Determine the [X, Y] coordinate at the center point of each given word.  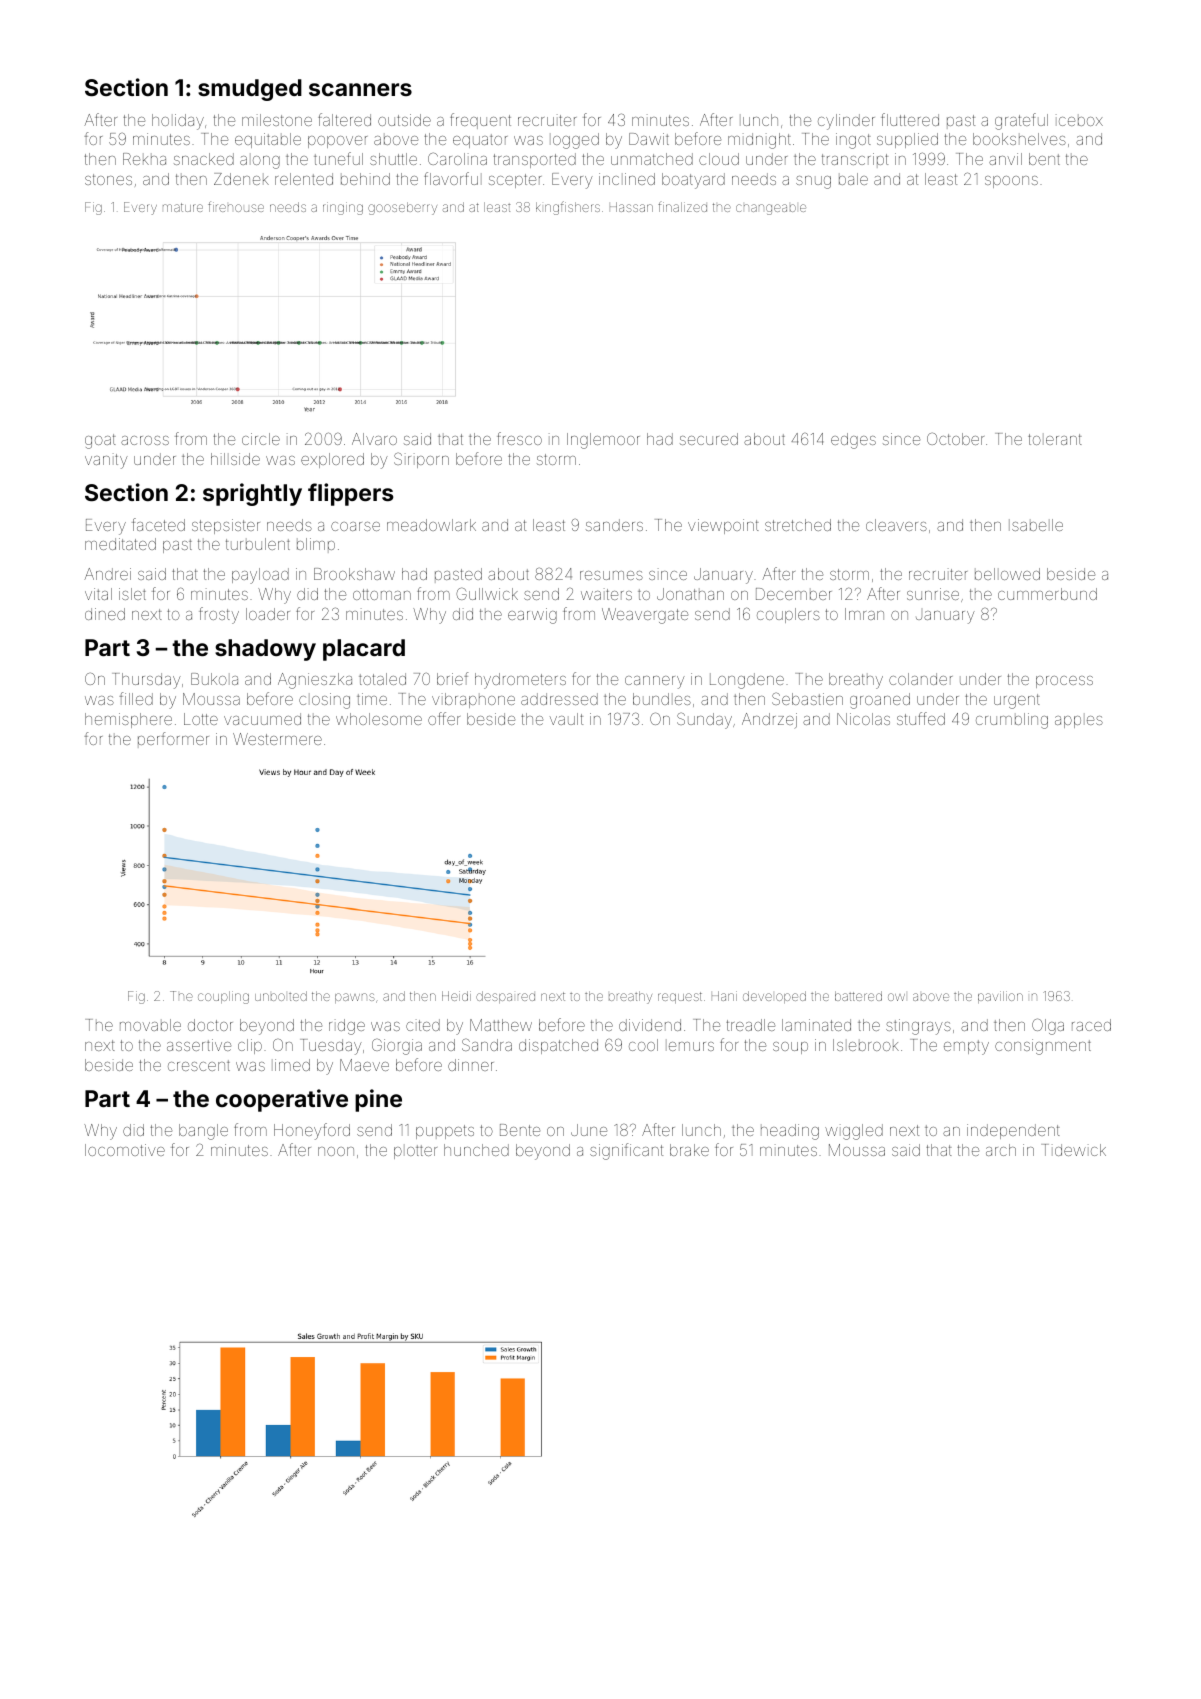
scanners [360, 89]
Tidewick [1073, 1150]
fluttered [910, 119]
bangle [203, 1132]
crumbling [1012, 721]
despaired [505, 997]
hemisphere [128, 720]
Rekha [144, 159]
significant [626, 1151]
